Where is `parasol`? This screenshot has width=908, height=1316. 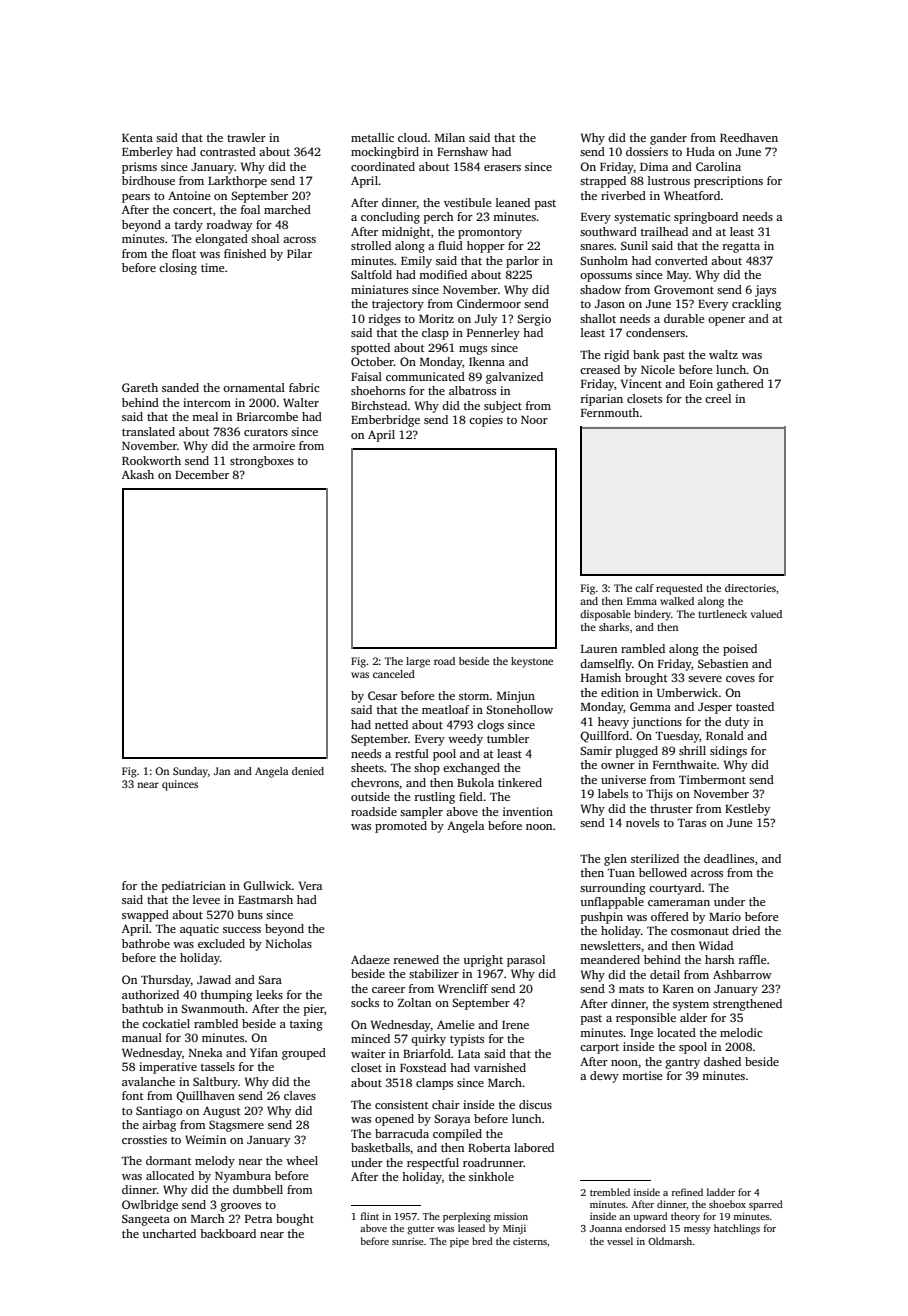 parasol is located at coordinates (526, 961).
